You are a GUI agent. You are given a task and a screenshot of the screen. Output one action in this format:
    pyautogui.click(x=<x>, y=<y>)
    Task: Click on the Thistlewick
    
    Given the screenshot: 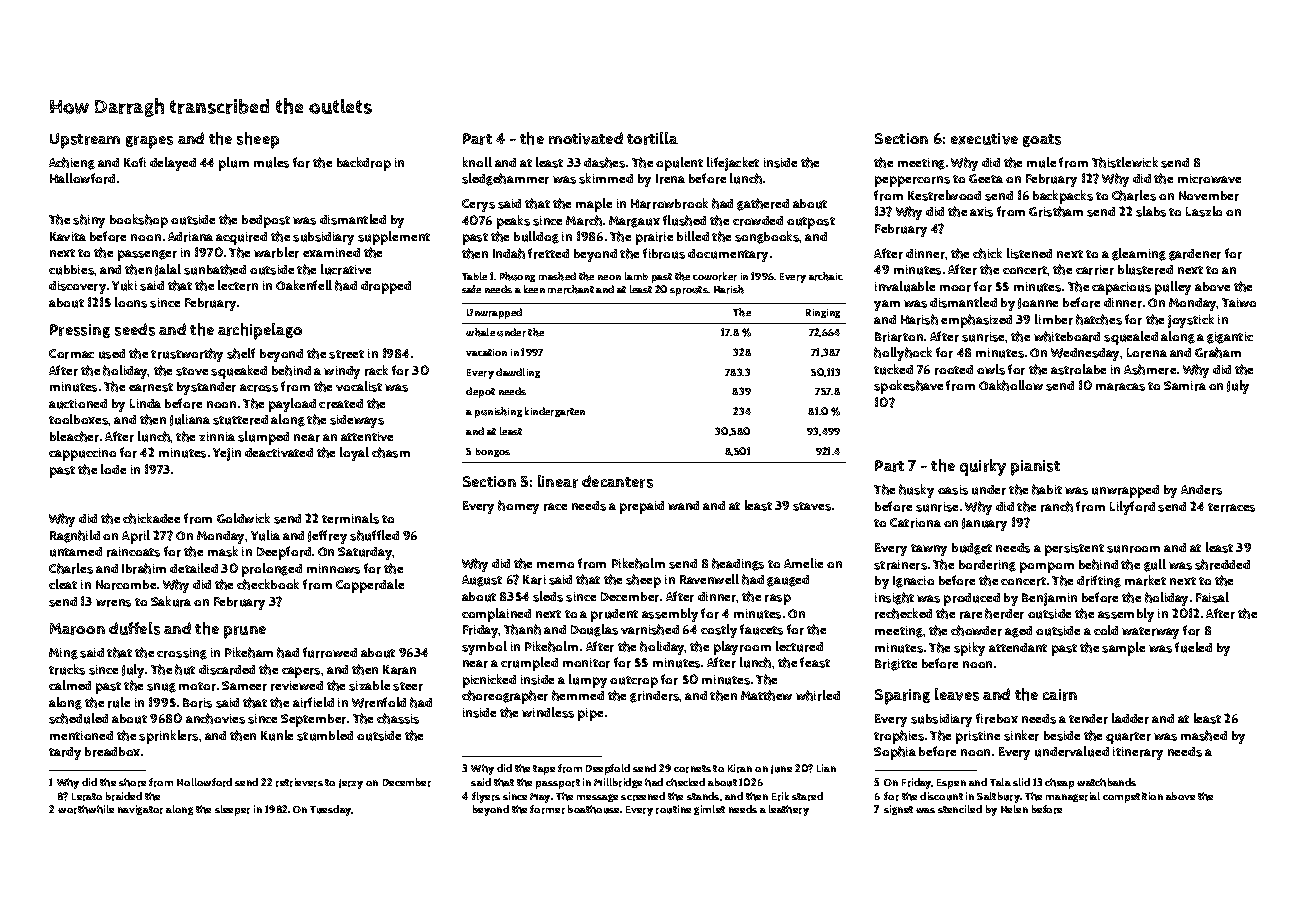 What is the action you would take?
    pyautogui.click(x=1125, y=162)
